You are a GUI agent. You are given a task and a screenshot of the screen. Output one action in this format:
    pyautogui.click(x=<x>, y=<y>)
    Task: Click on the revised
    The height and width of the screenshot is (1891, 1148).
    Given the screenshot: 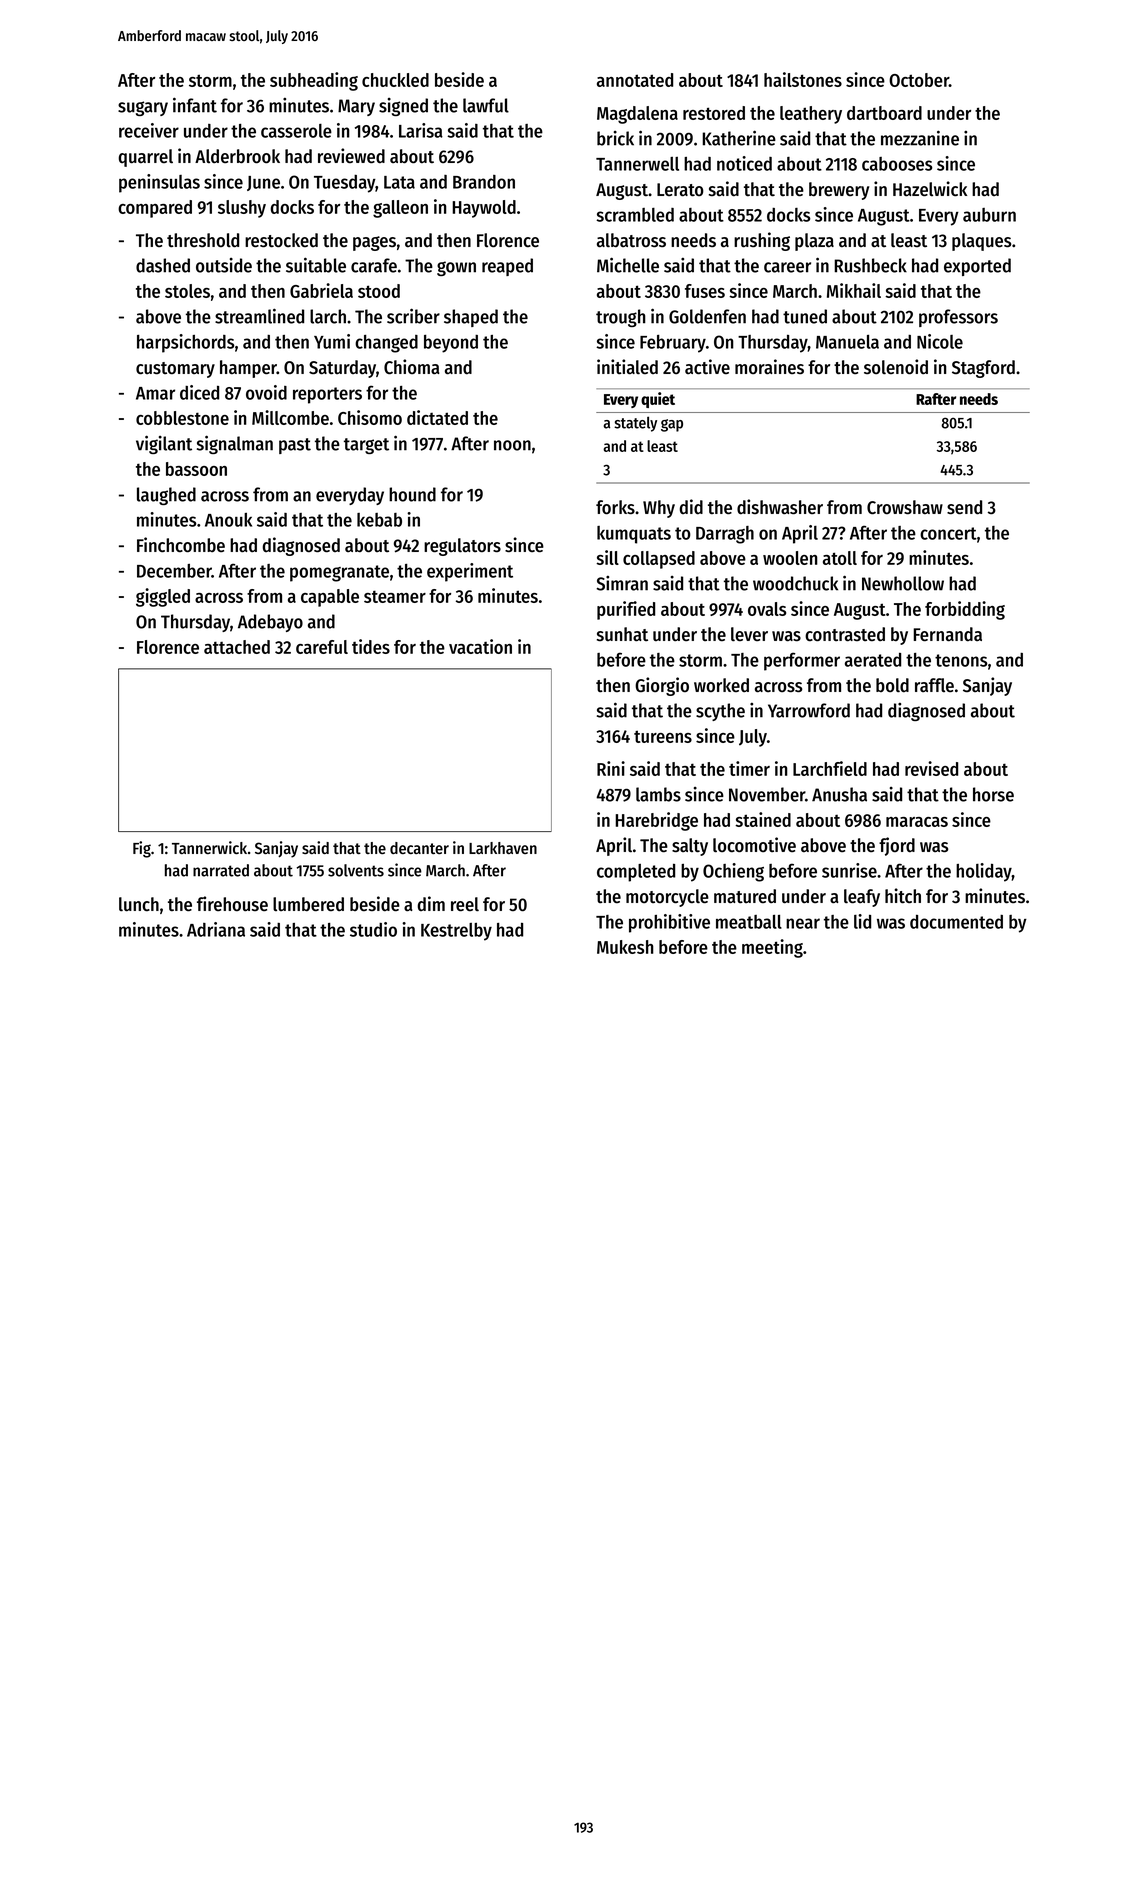 What is the action you would take?
    pyautogui.click(x=931, y=768)
